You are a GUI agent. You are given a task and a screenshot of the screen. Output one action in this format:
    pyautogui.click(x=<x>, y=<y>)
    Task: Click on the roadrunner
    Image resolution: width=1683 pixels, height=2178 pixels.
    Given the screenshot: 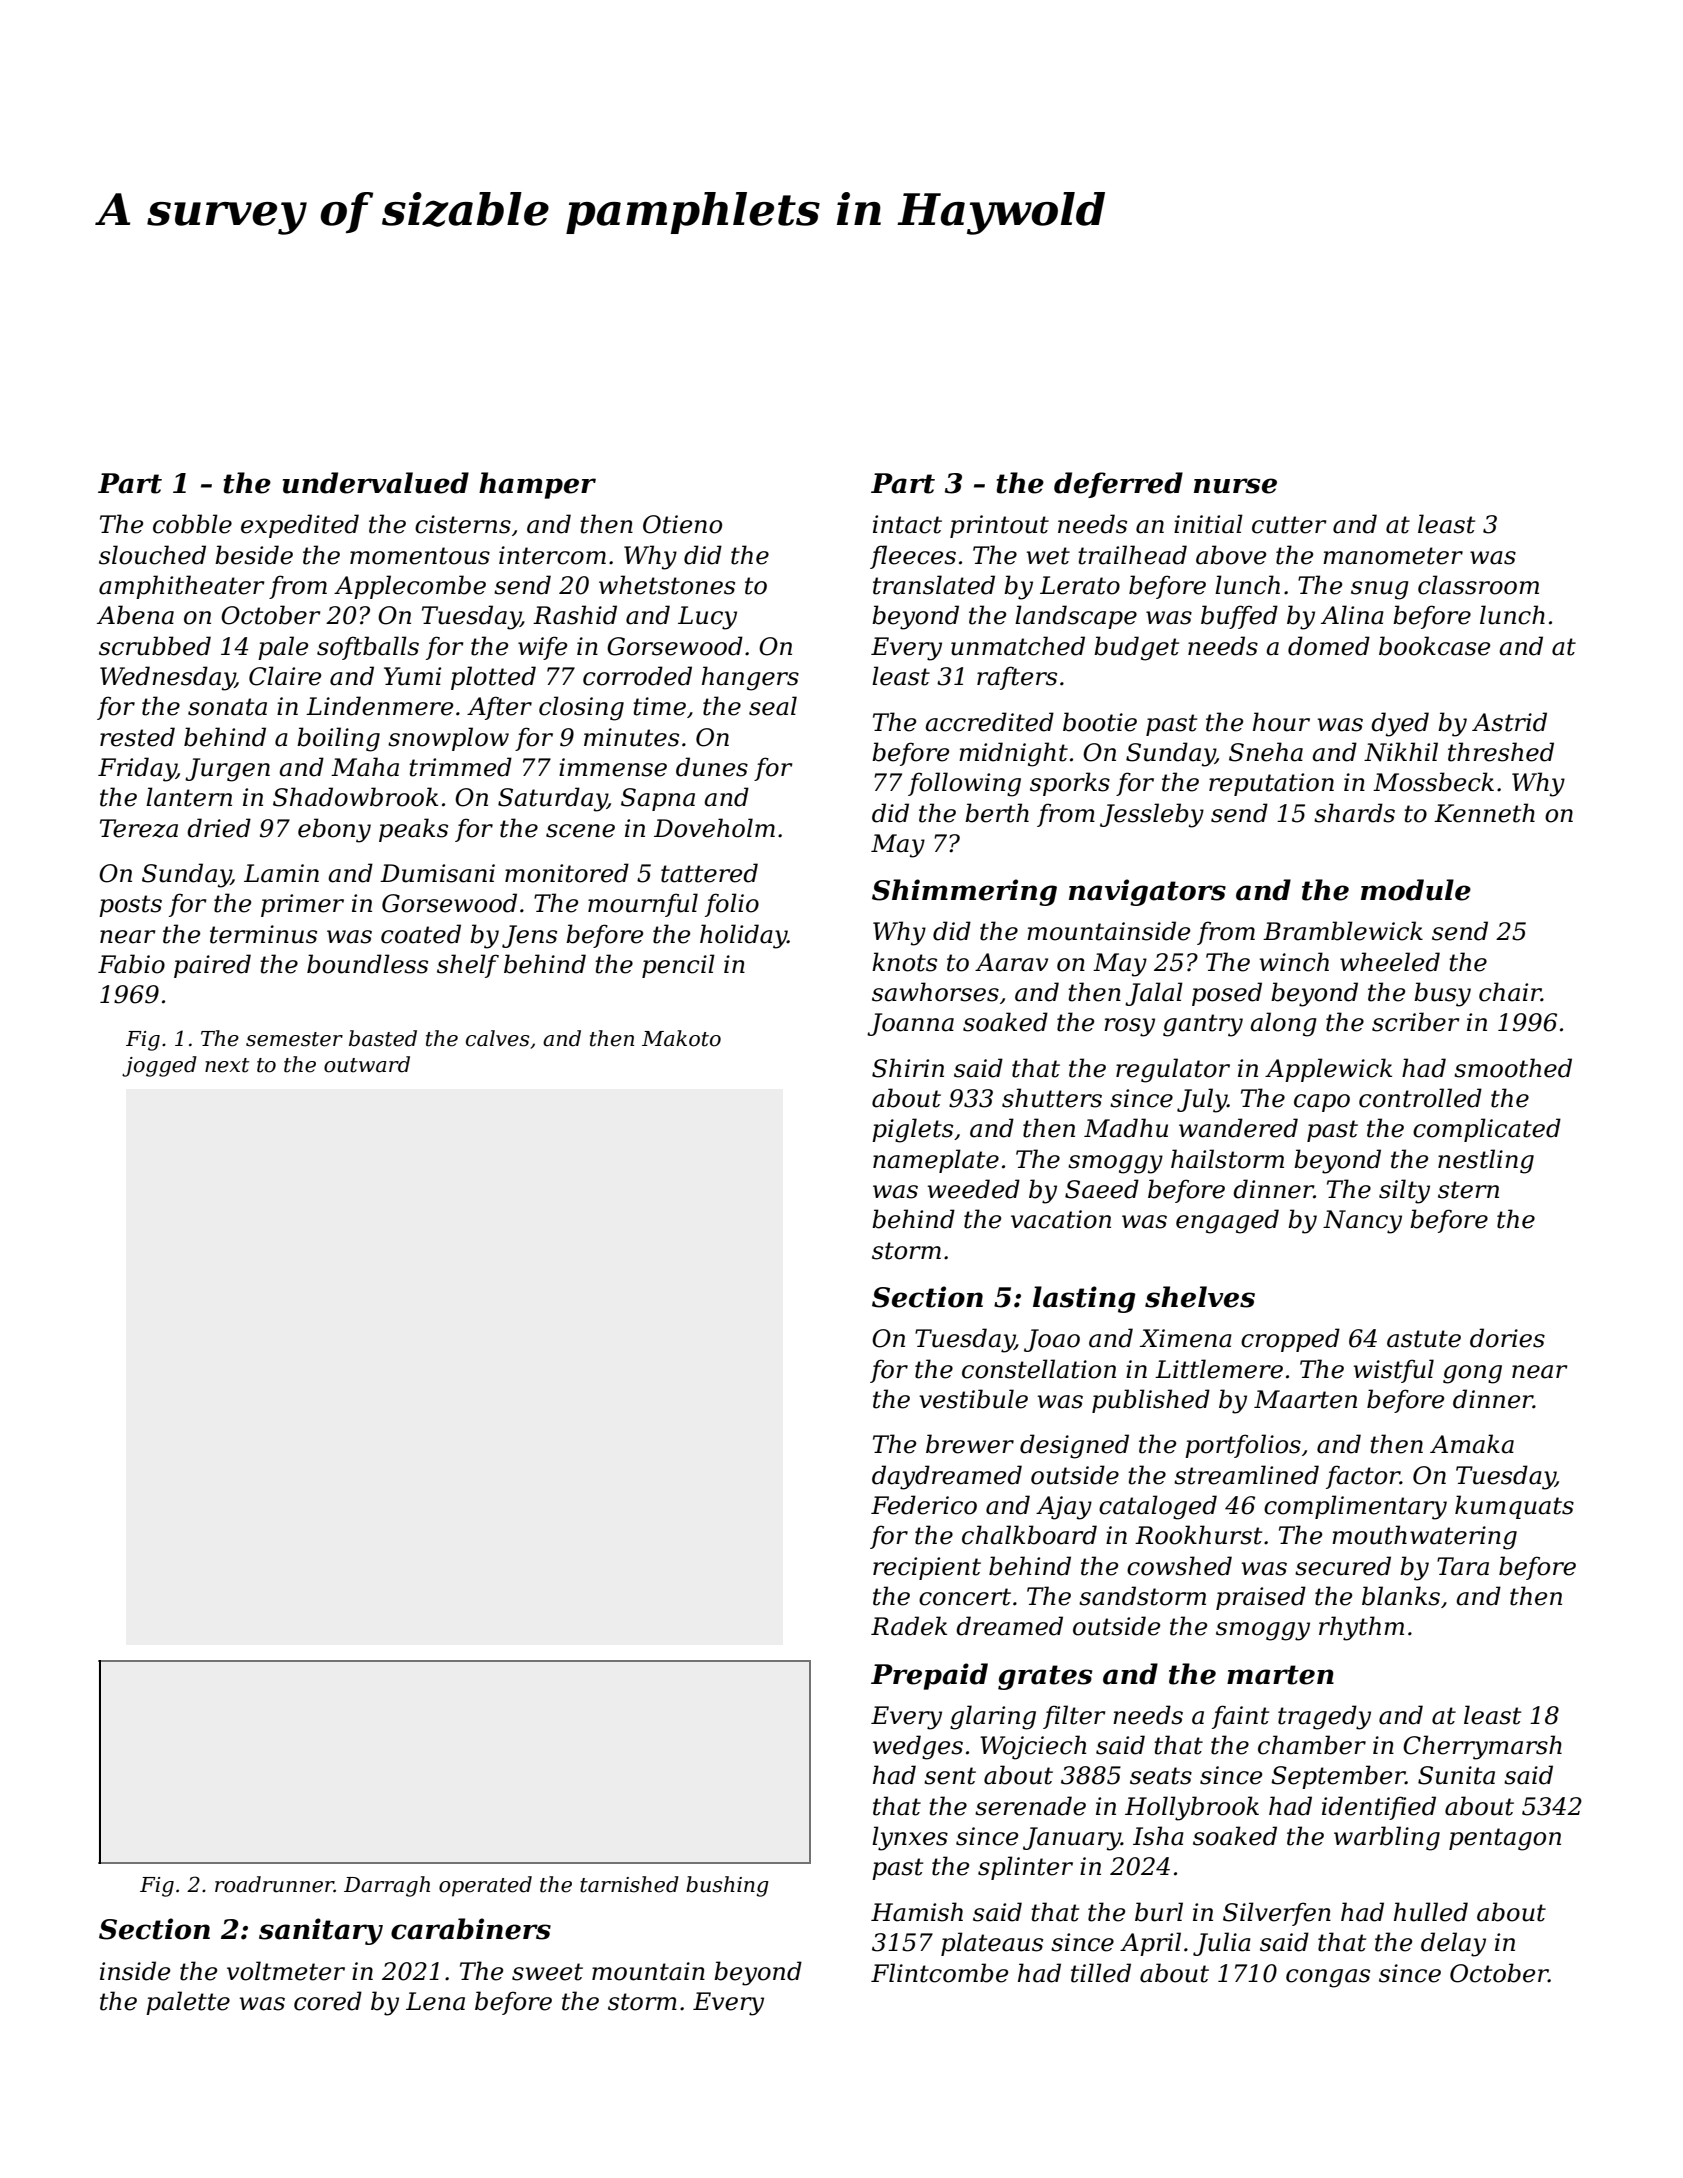 What is the action you would take?
    pyautogui.click(x=274, y=1884)
